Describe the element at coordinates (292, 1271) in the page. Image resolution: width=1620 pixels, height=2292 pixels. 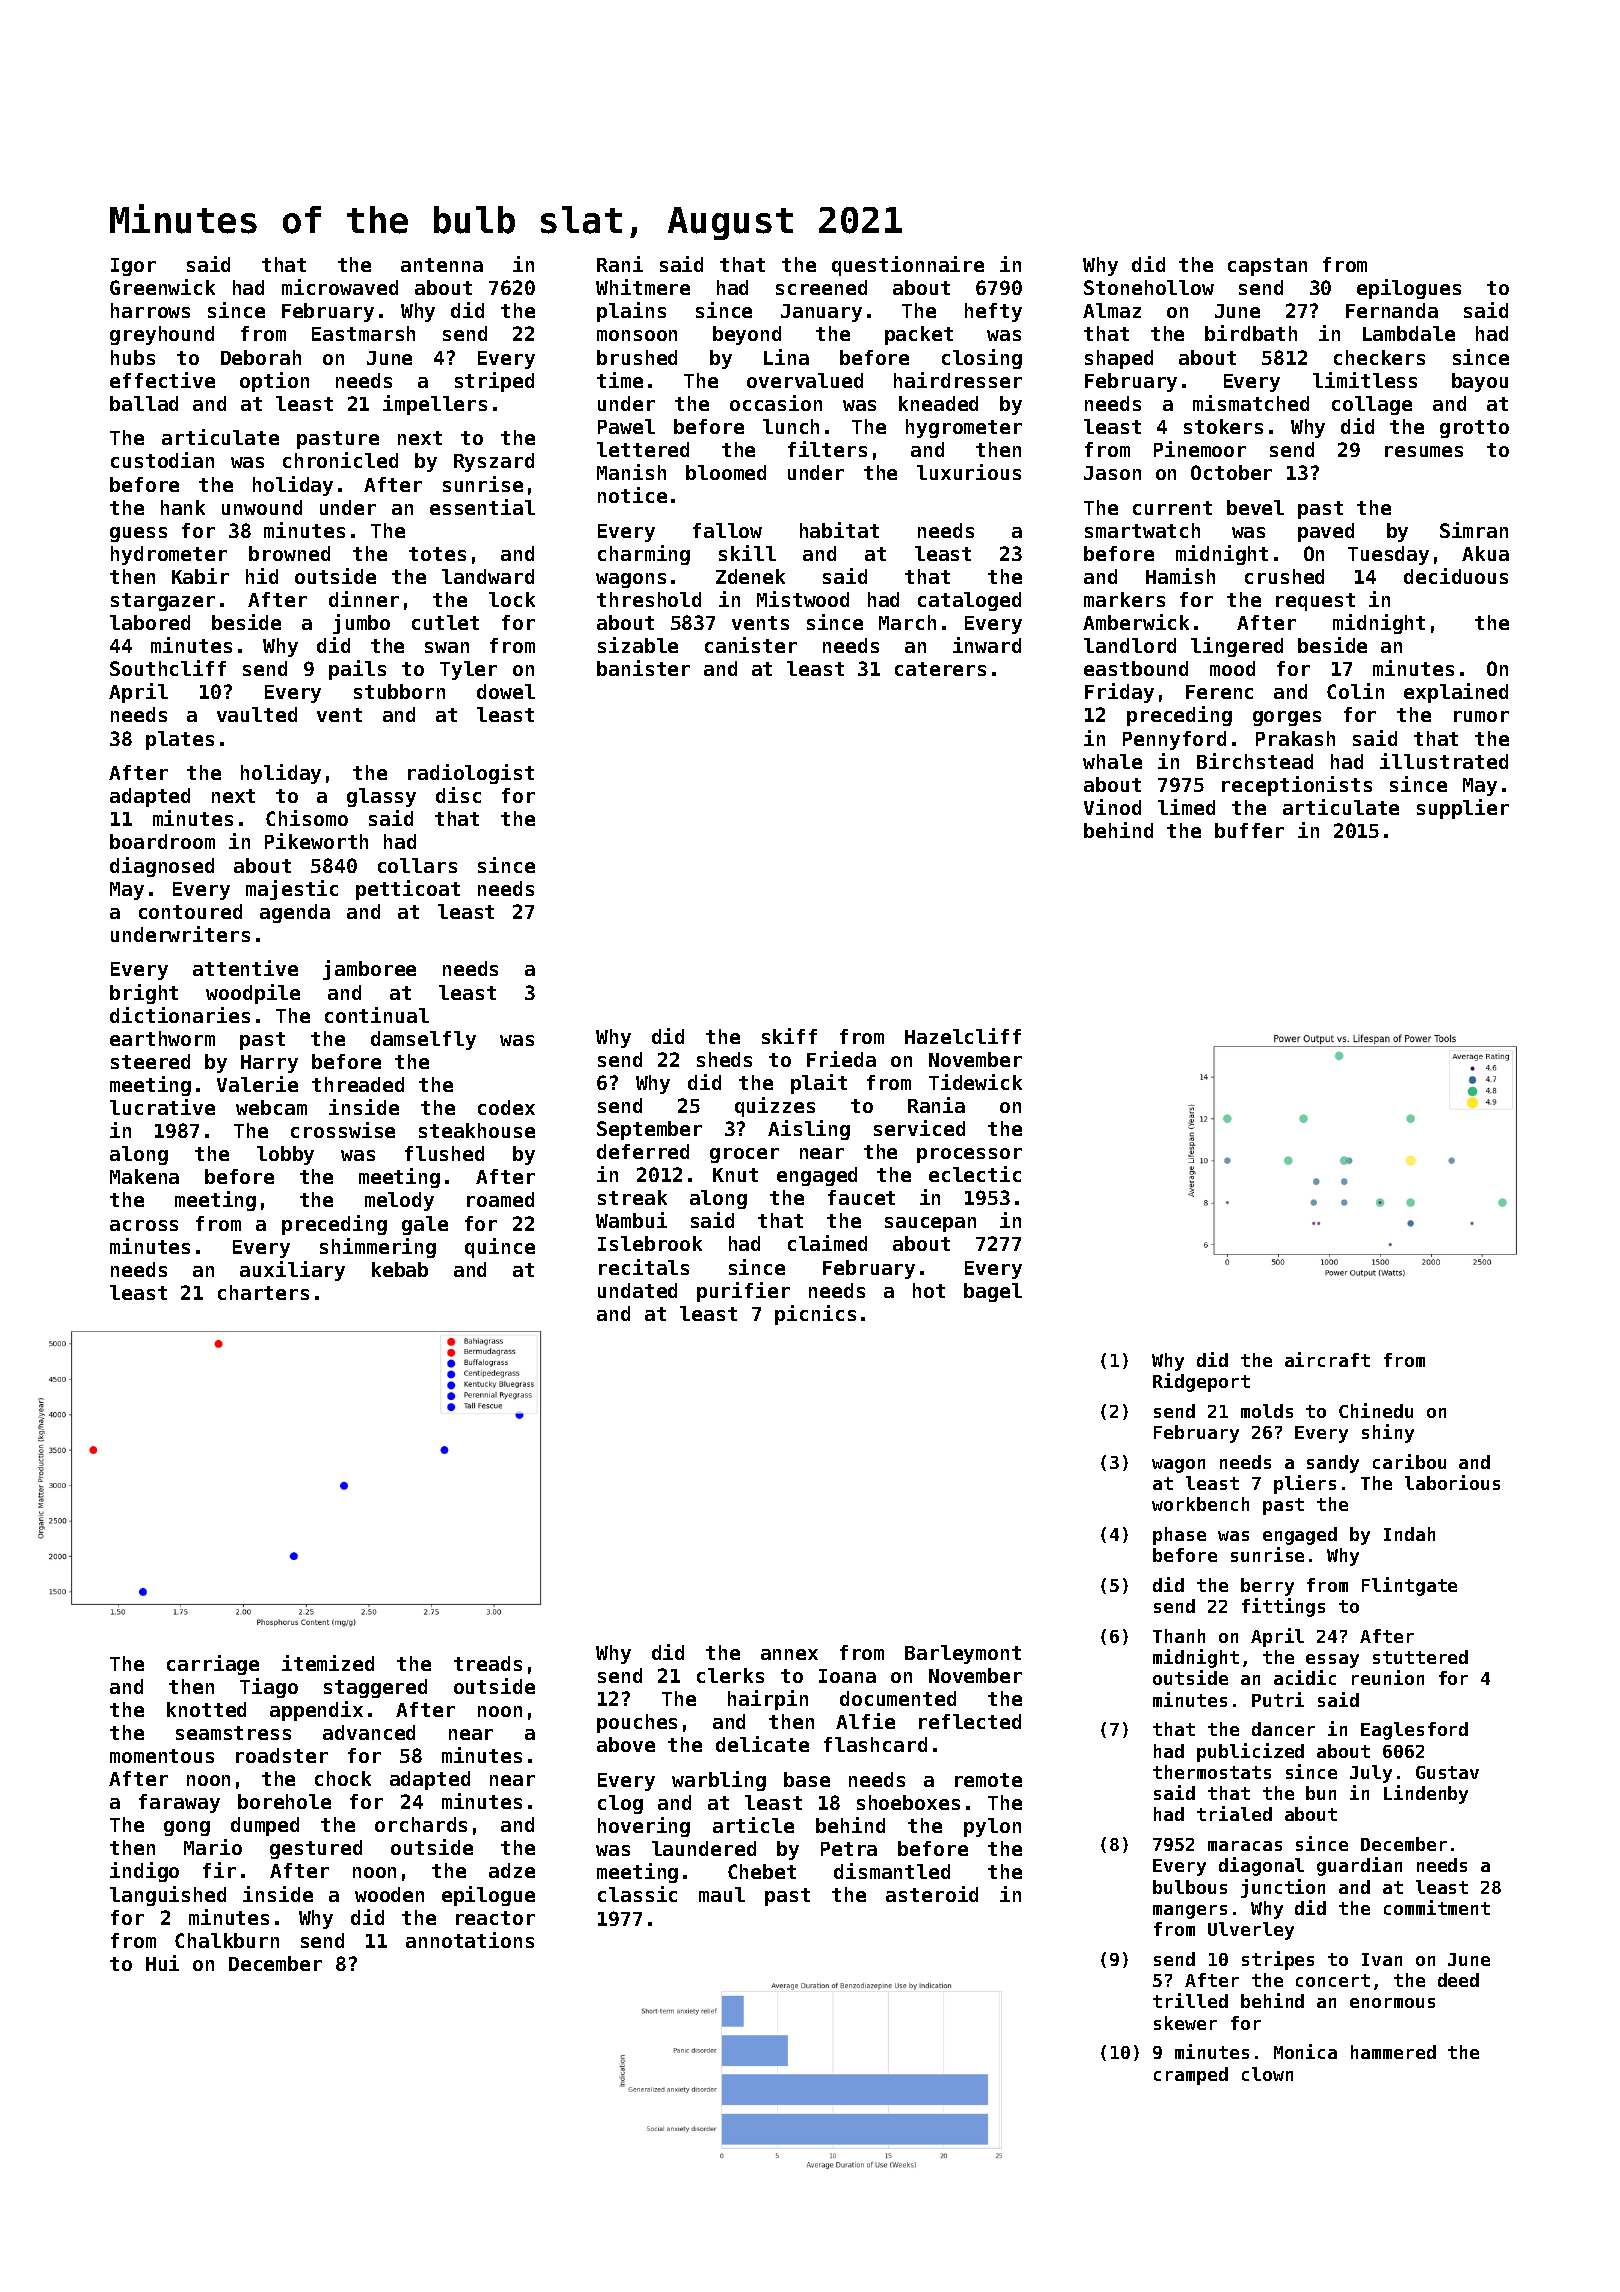
I see `auxiliary` at that location.
